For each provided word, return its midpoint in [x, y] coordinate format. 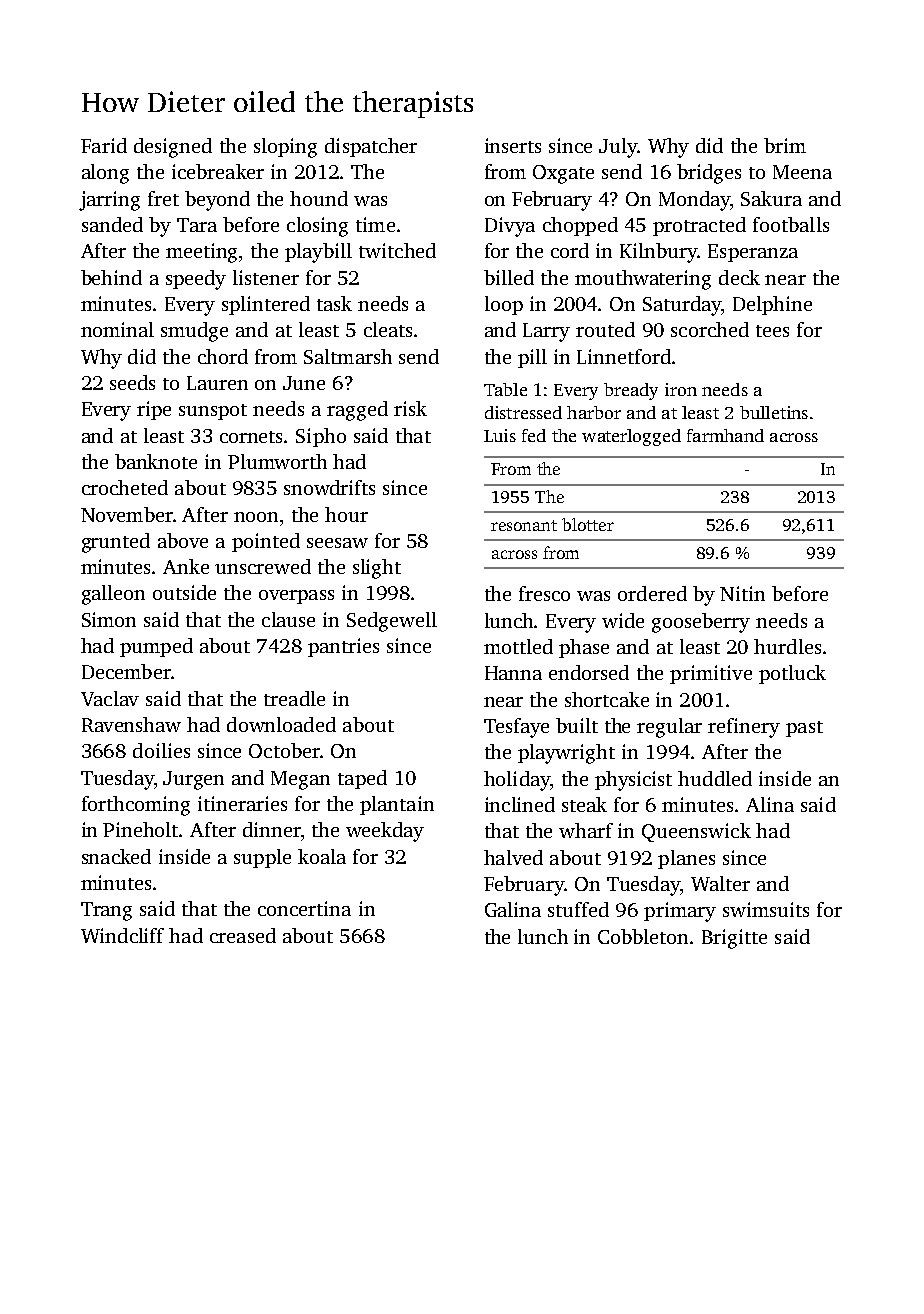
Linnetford [624, 356]
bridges [709, 174]
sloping [285, 148]
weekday [385, 832]
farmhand [725, 435]
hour [346, 514]
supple [262, 858]
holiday [517, 781]
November [127, 514]
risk [410, 408]
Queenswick [696, 832]
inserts [513, 145]
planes [686, 859]
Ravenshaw [131, 724]
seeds [132, 382]
